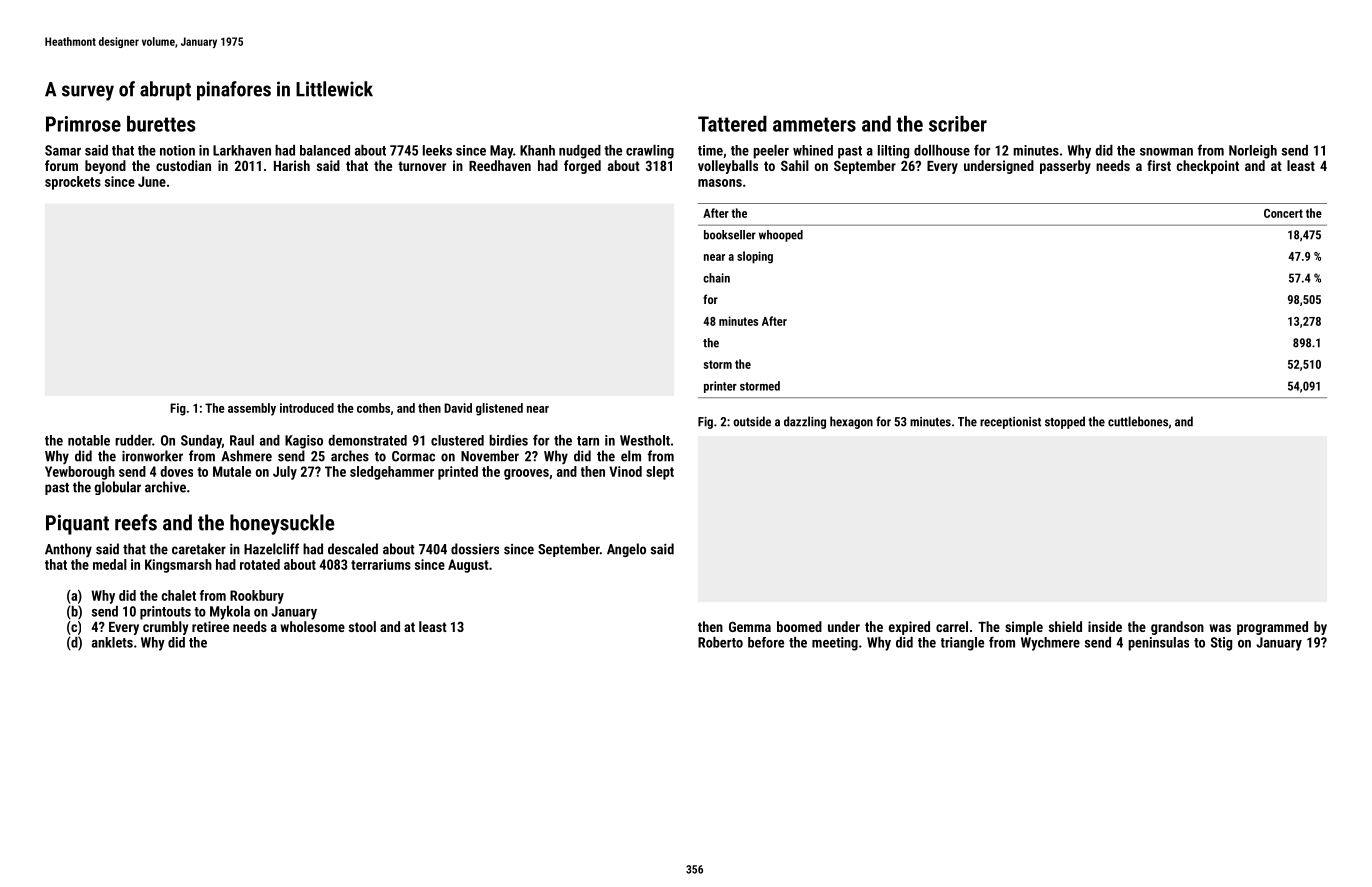 Image resolution: width=1372 pixels, height=887 pixels. What do you see at coordinates (720, 387) in the image?
I see `printer` at bounding box center [720, 387].
